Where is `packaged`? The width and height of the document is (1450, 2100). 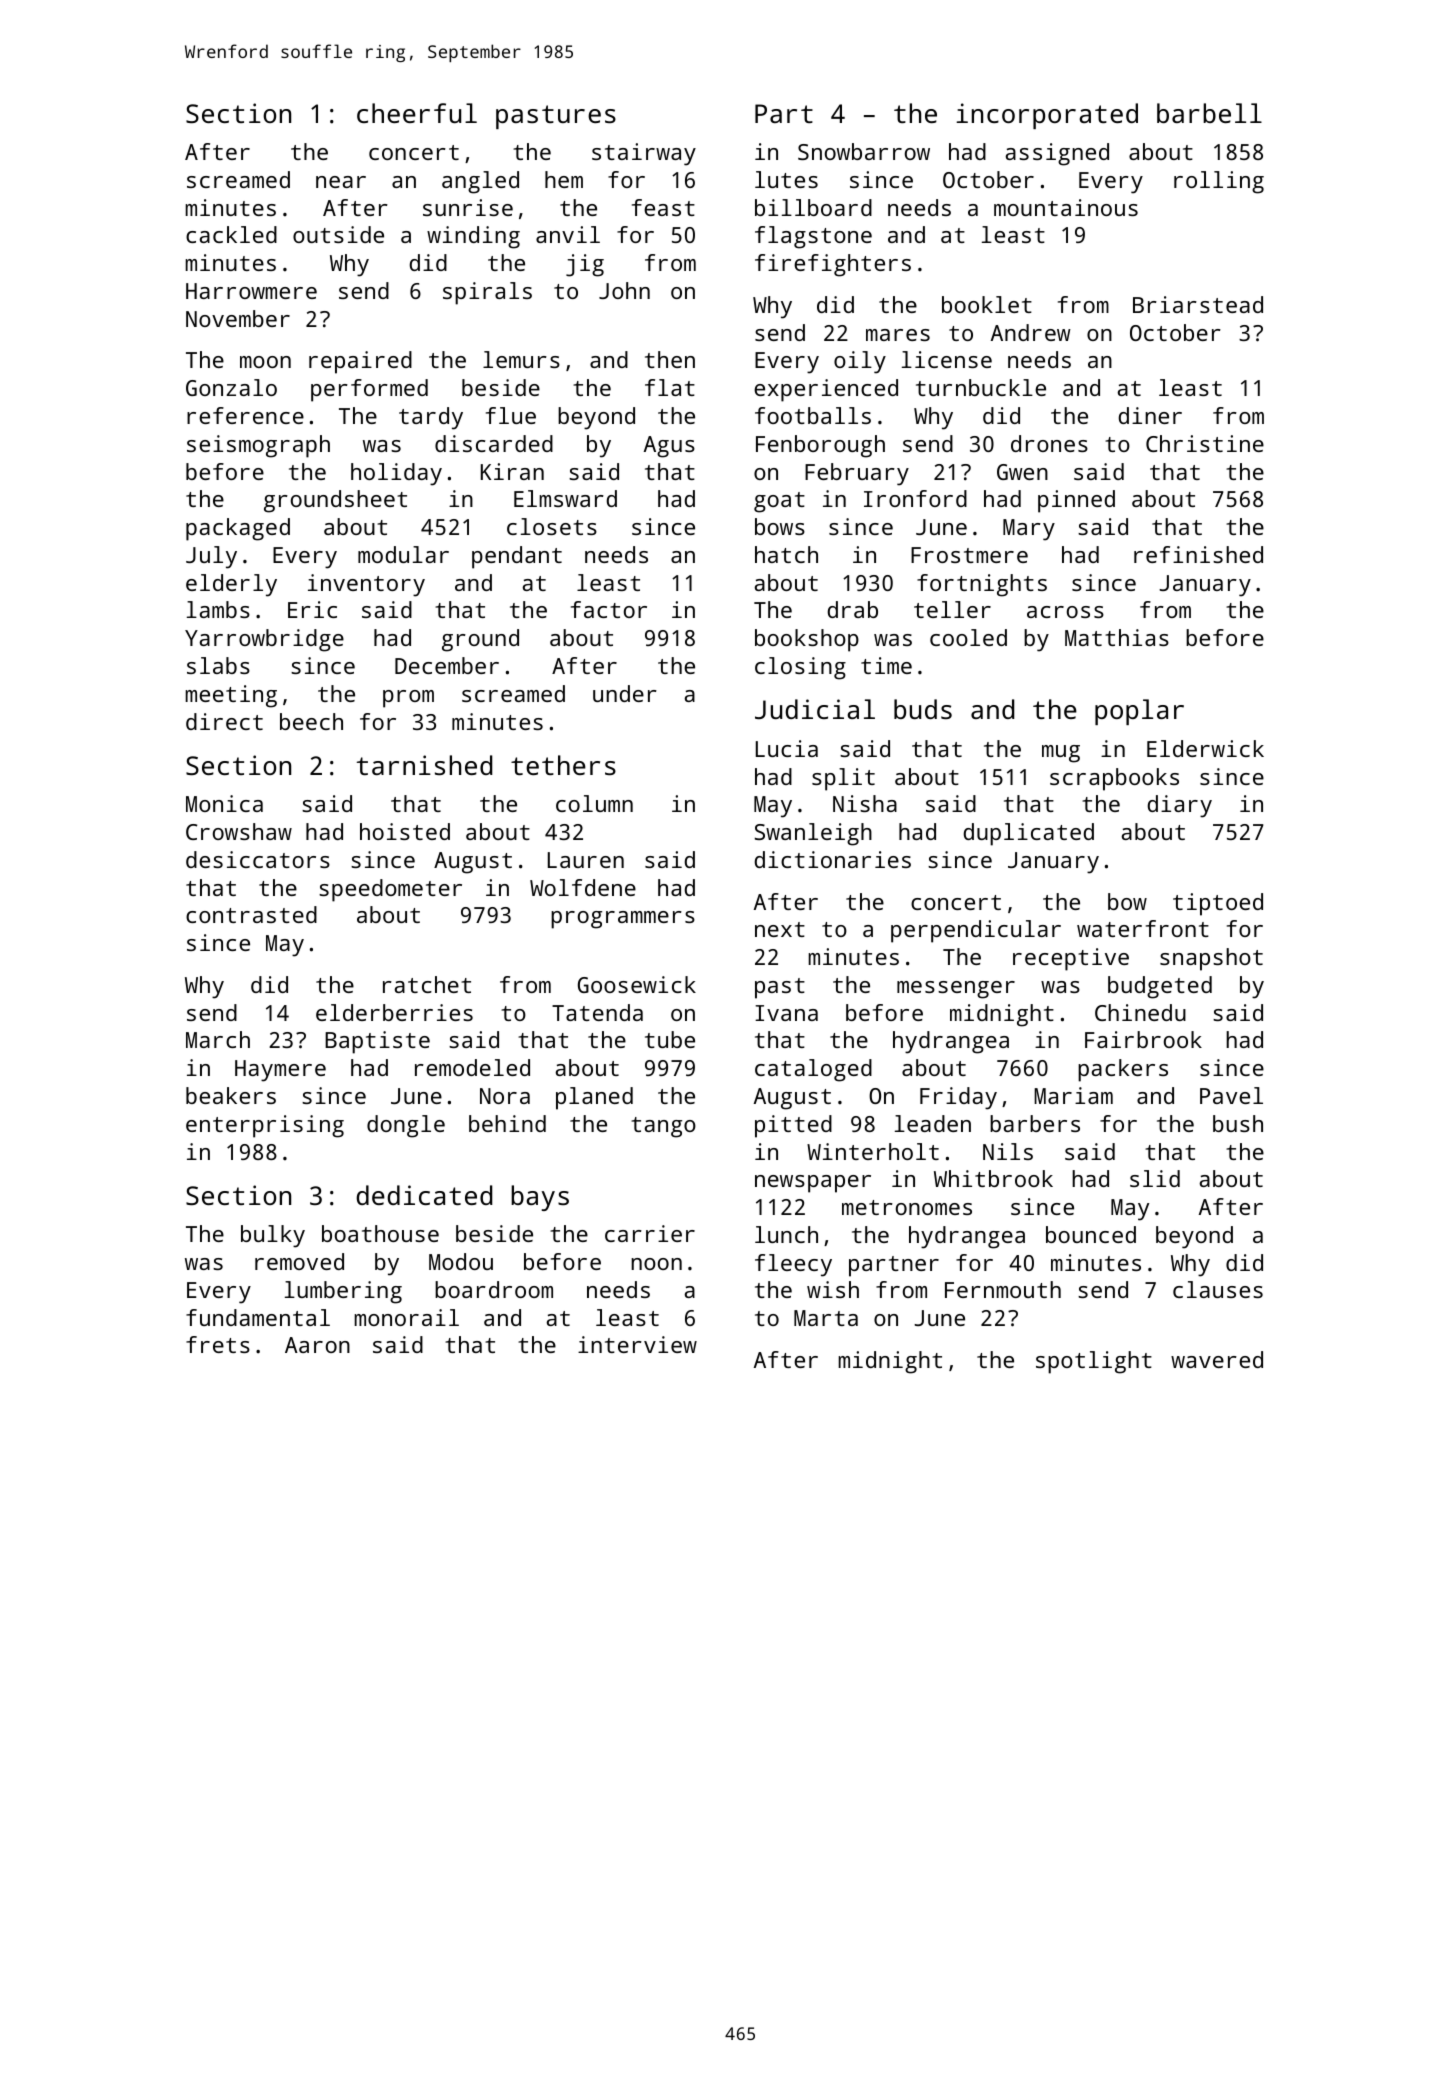 packaged is located at coordinates (238, 529).
